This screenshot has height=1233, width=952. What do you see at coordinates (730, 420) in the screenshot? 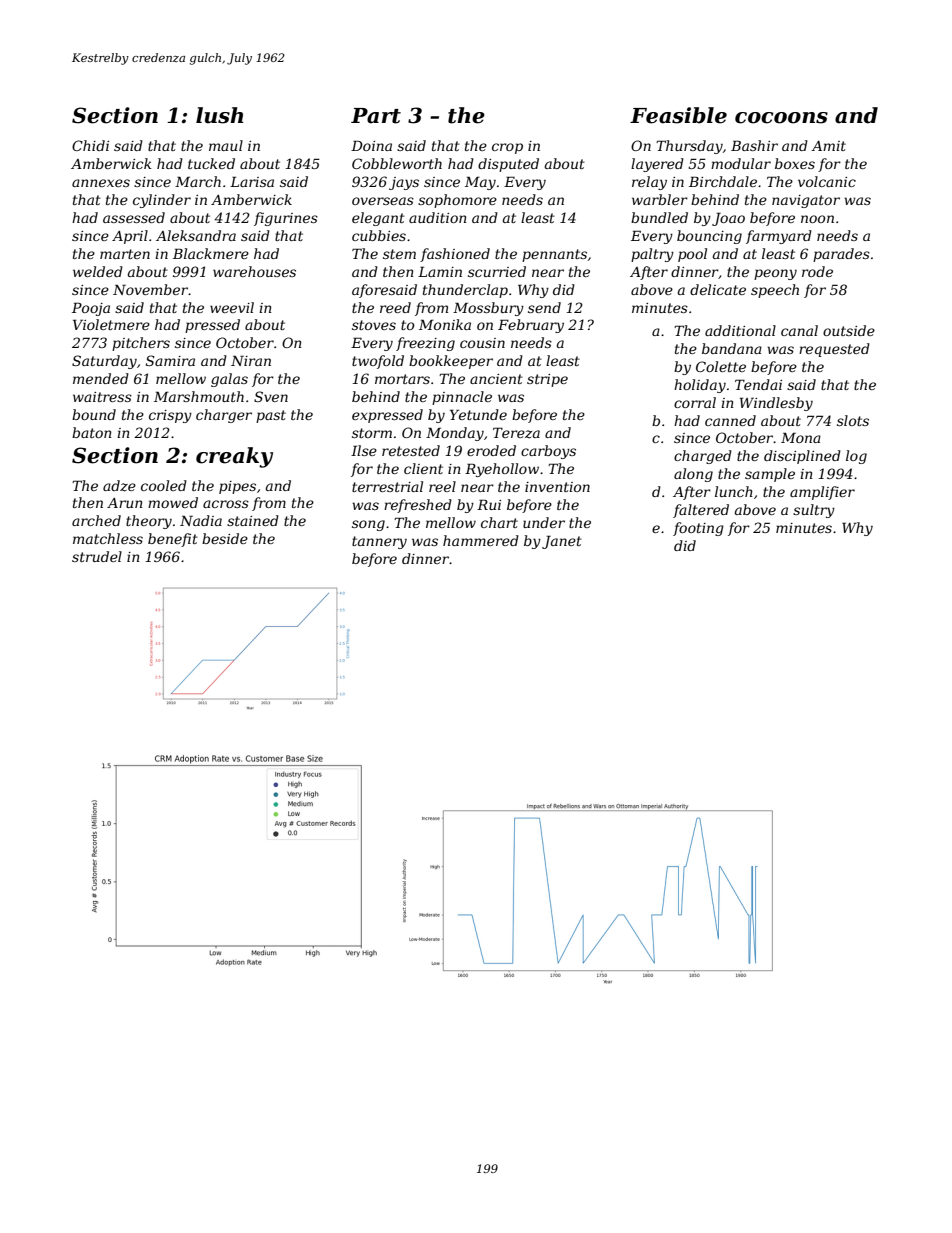
I see `canned` at bounding box center [730, 420].
